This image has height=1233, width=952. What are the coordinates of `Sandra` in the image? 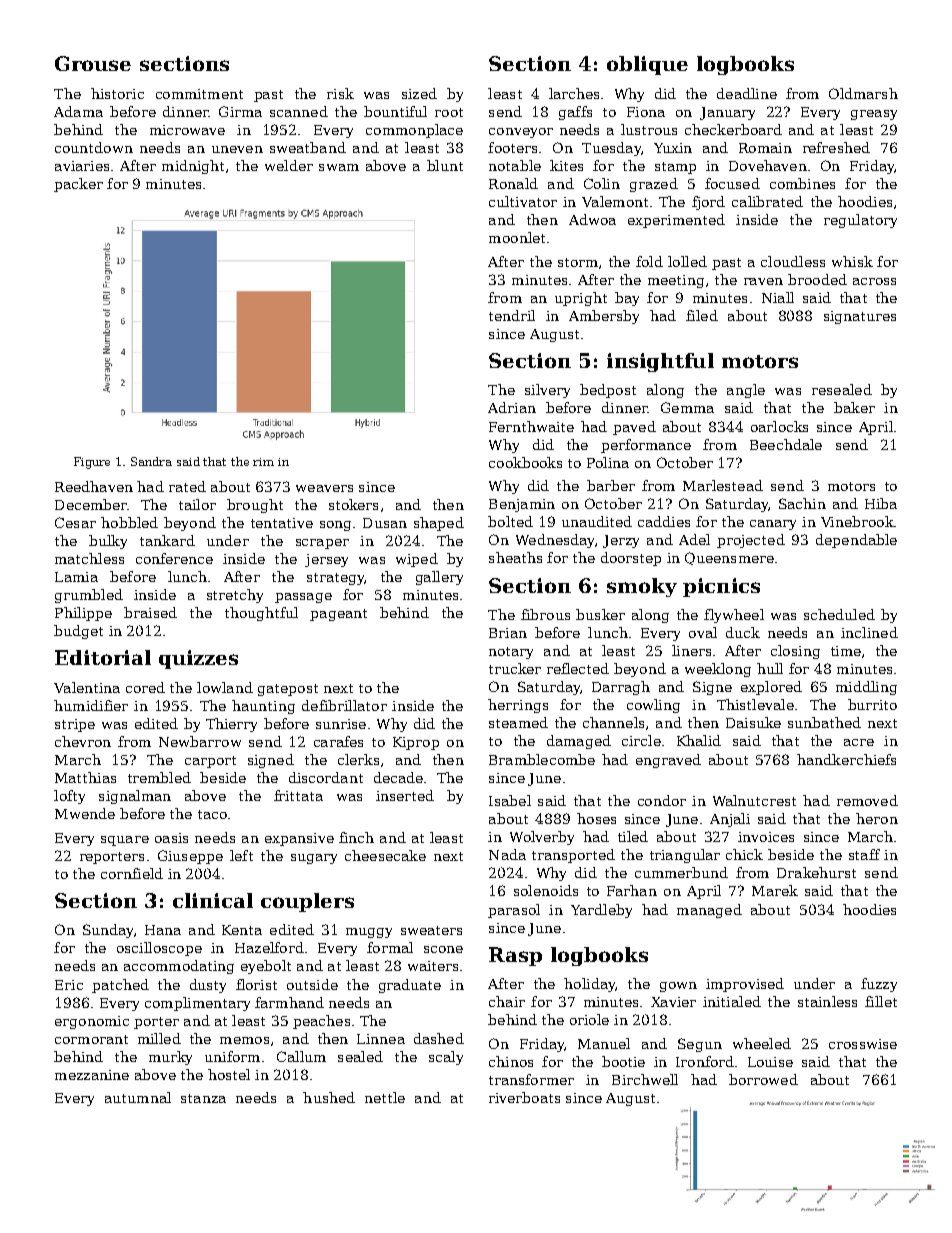 It's located at (151, 461).
